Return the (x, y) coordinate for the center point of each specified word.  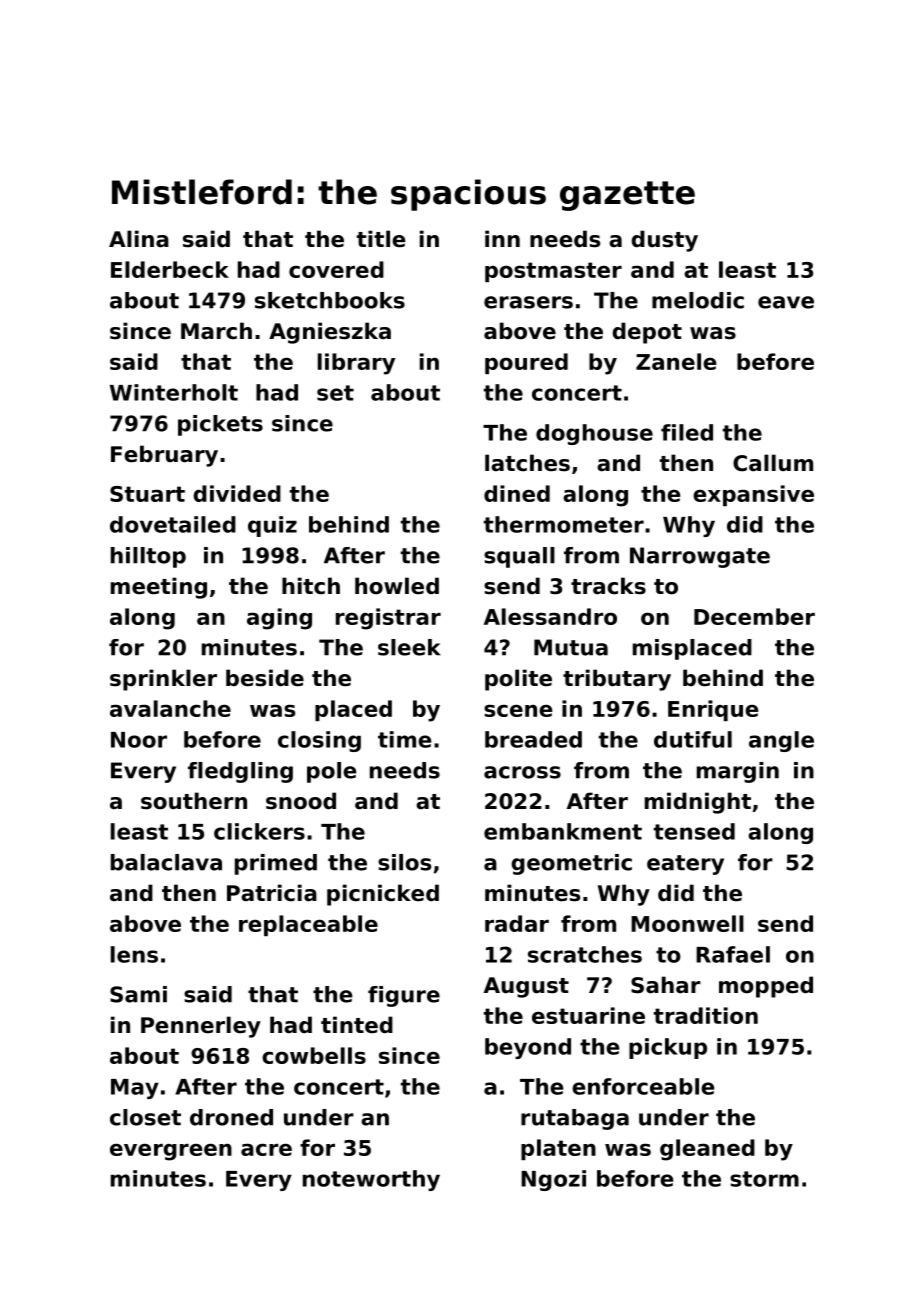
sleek (409, 647)
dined (517, 493)
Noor (139, 740)
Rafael (733, 954)
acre (266, 1149)
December (754, 616)
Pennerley (201, 1027)
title (381, 239)
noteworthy (371, 1180)
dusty (664, 241)
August (526, 987)
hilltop (148, 557)
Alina (139, 239)
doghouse (594, 434)
